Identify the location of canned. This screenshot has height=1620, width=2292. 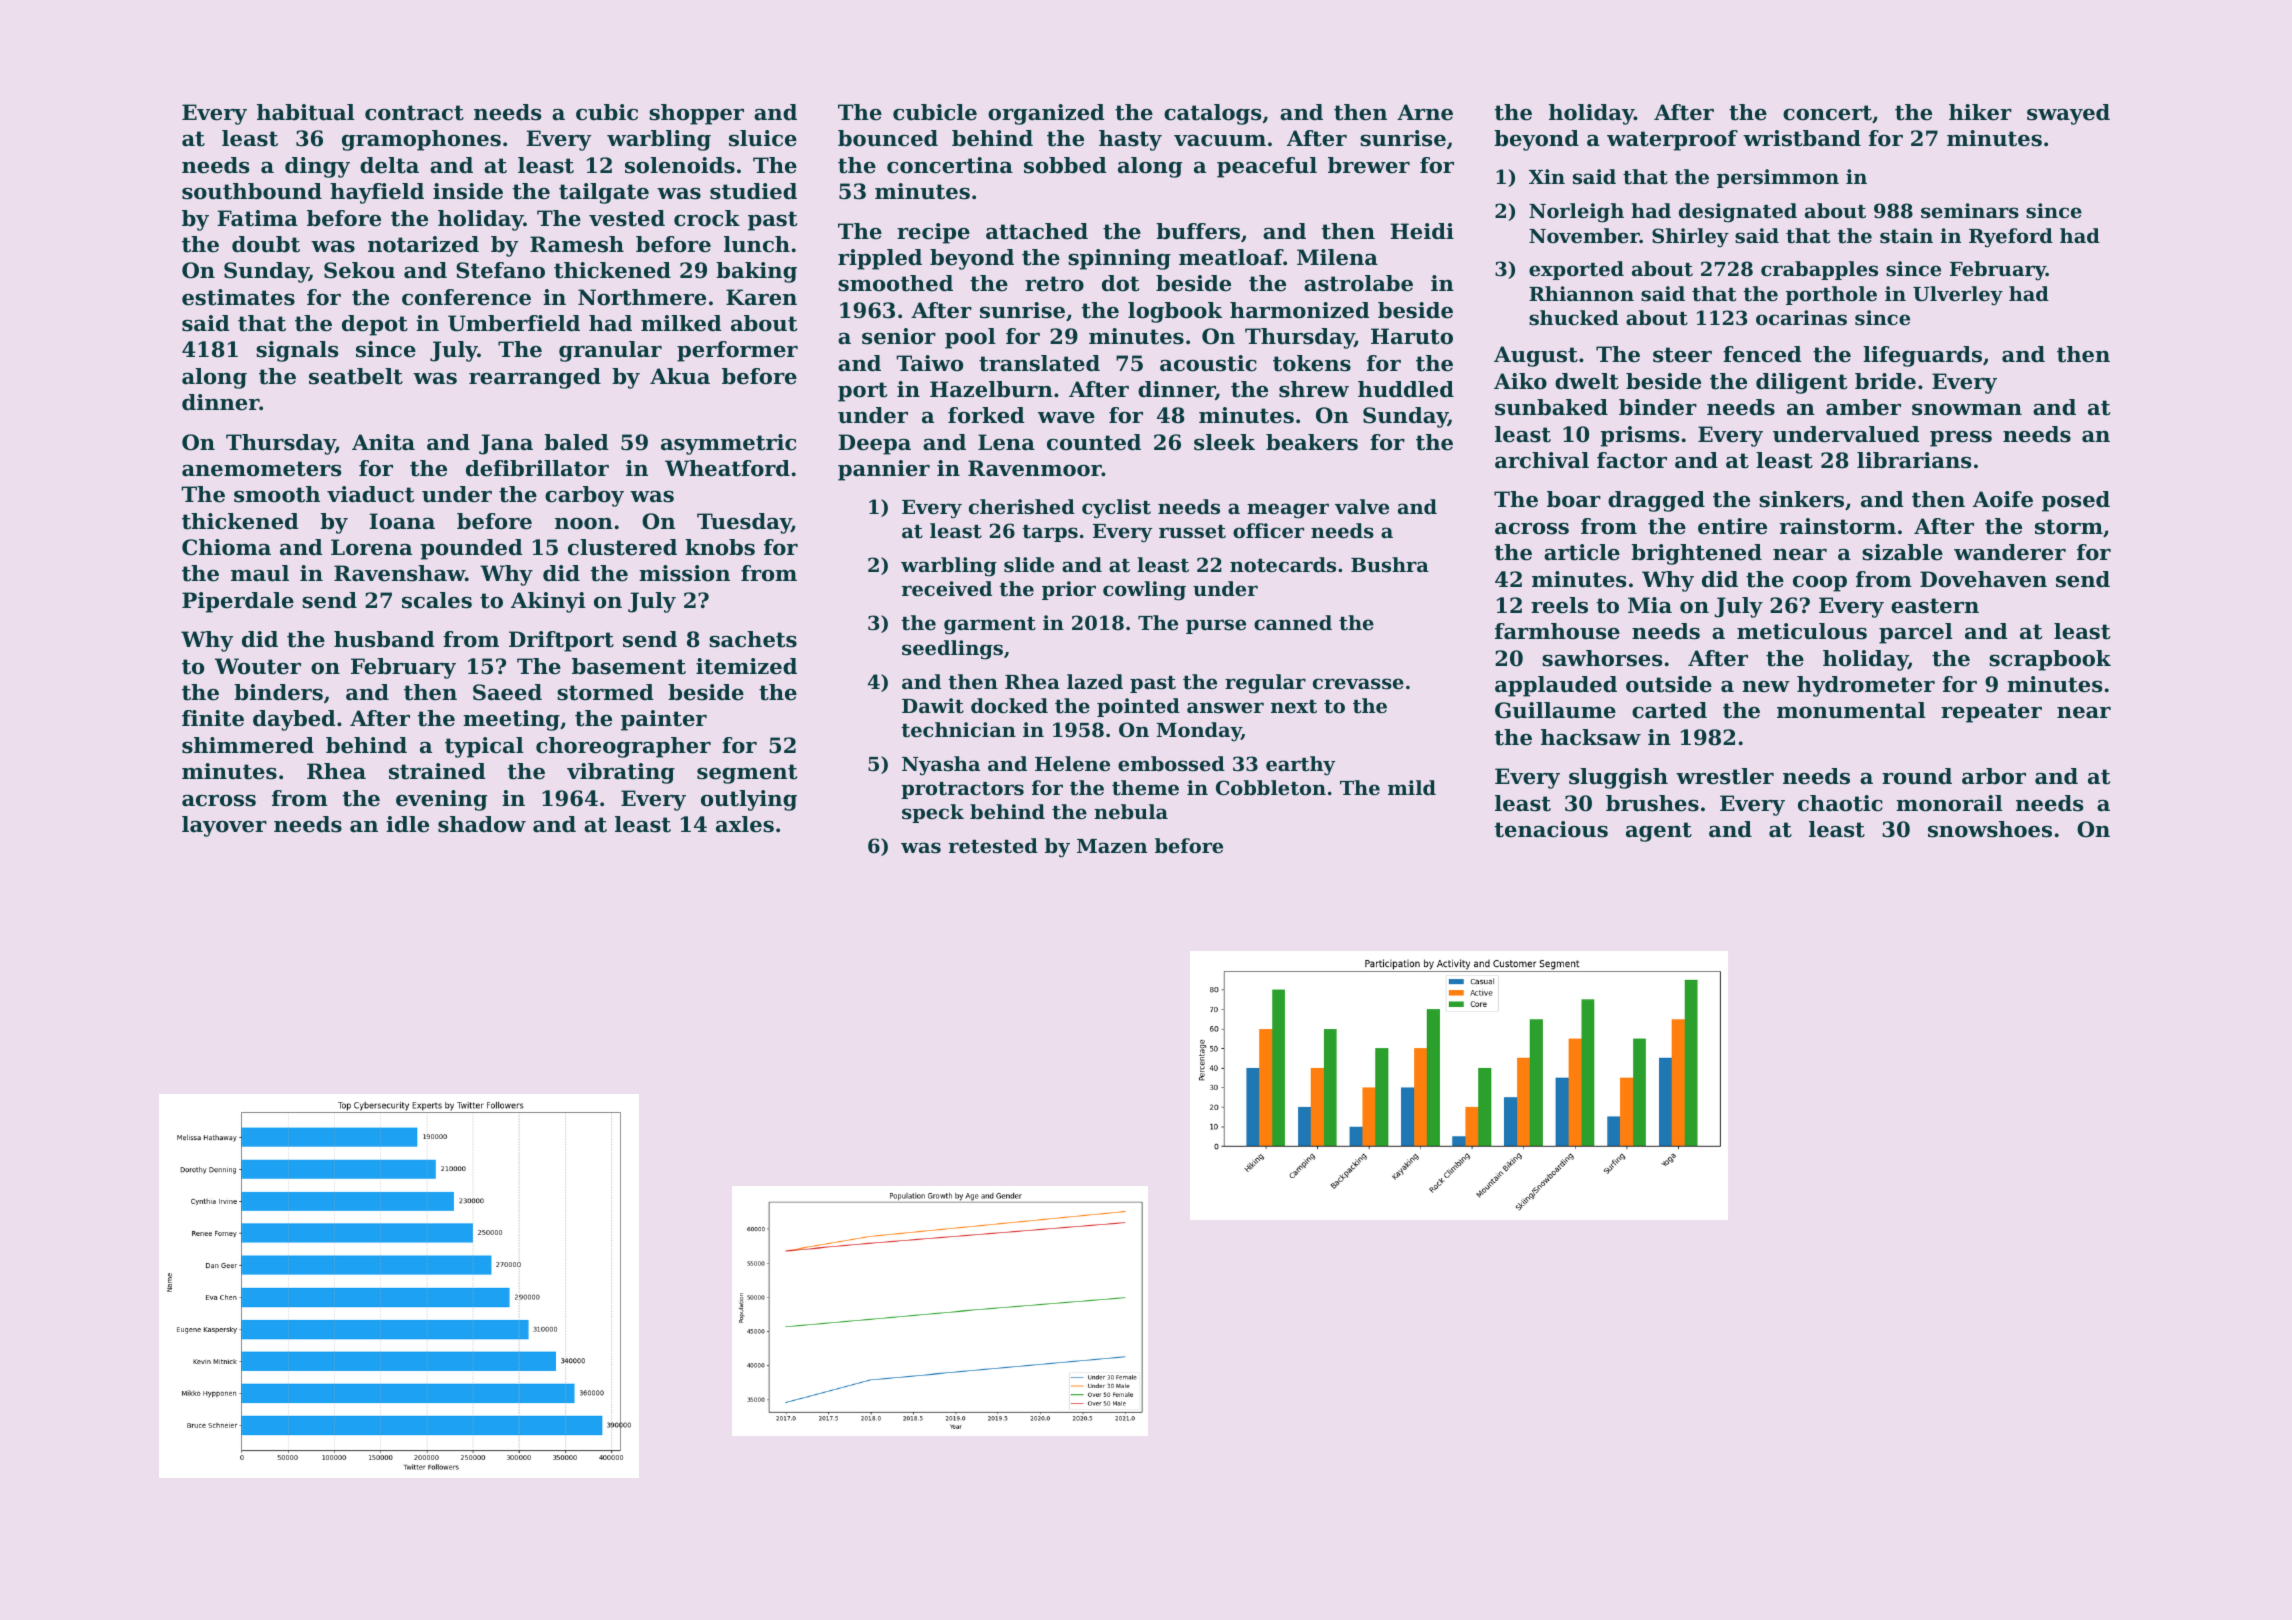
(1293, 622).
